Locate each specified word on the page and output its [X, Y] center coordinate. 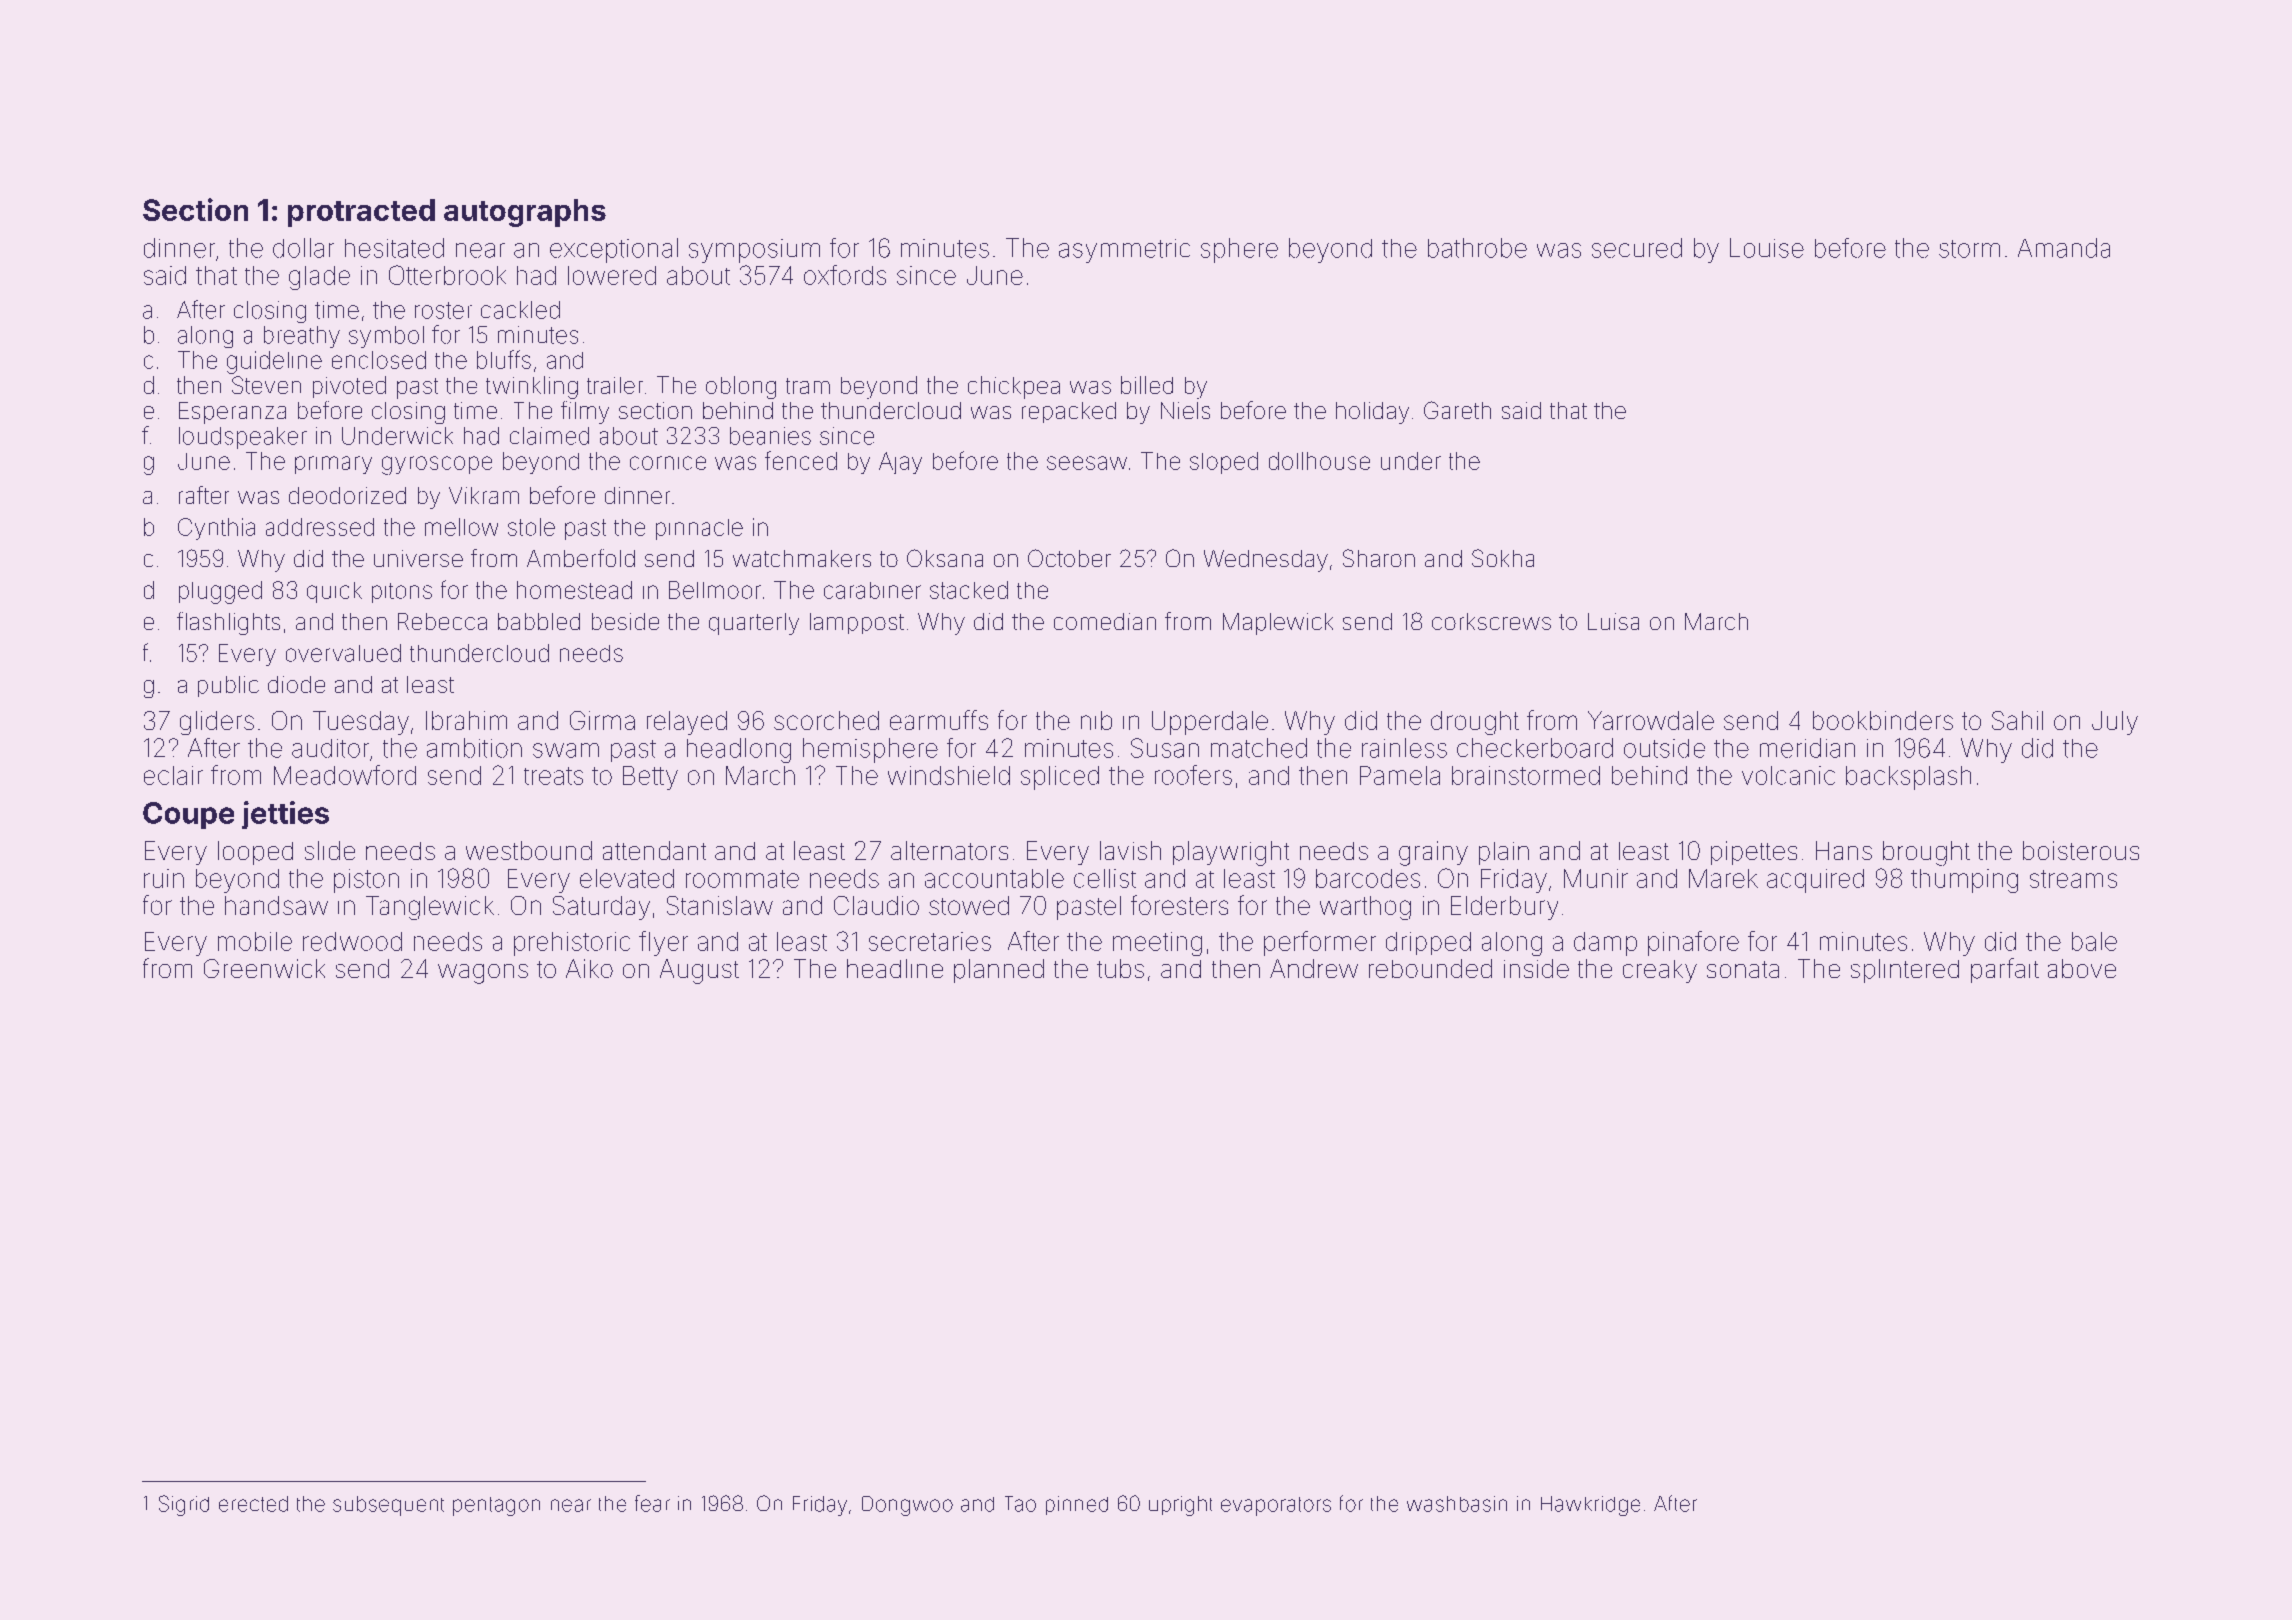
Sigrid [184, 1505]
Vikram [484, 495]
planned [999, 971]
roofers [1193, 775]
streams [2073, 879]
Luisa [1613, 621]
